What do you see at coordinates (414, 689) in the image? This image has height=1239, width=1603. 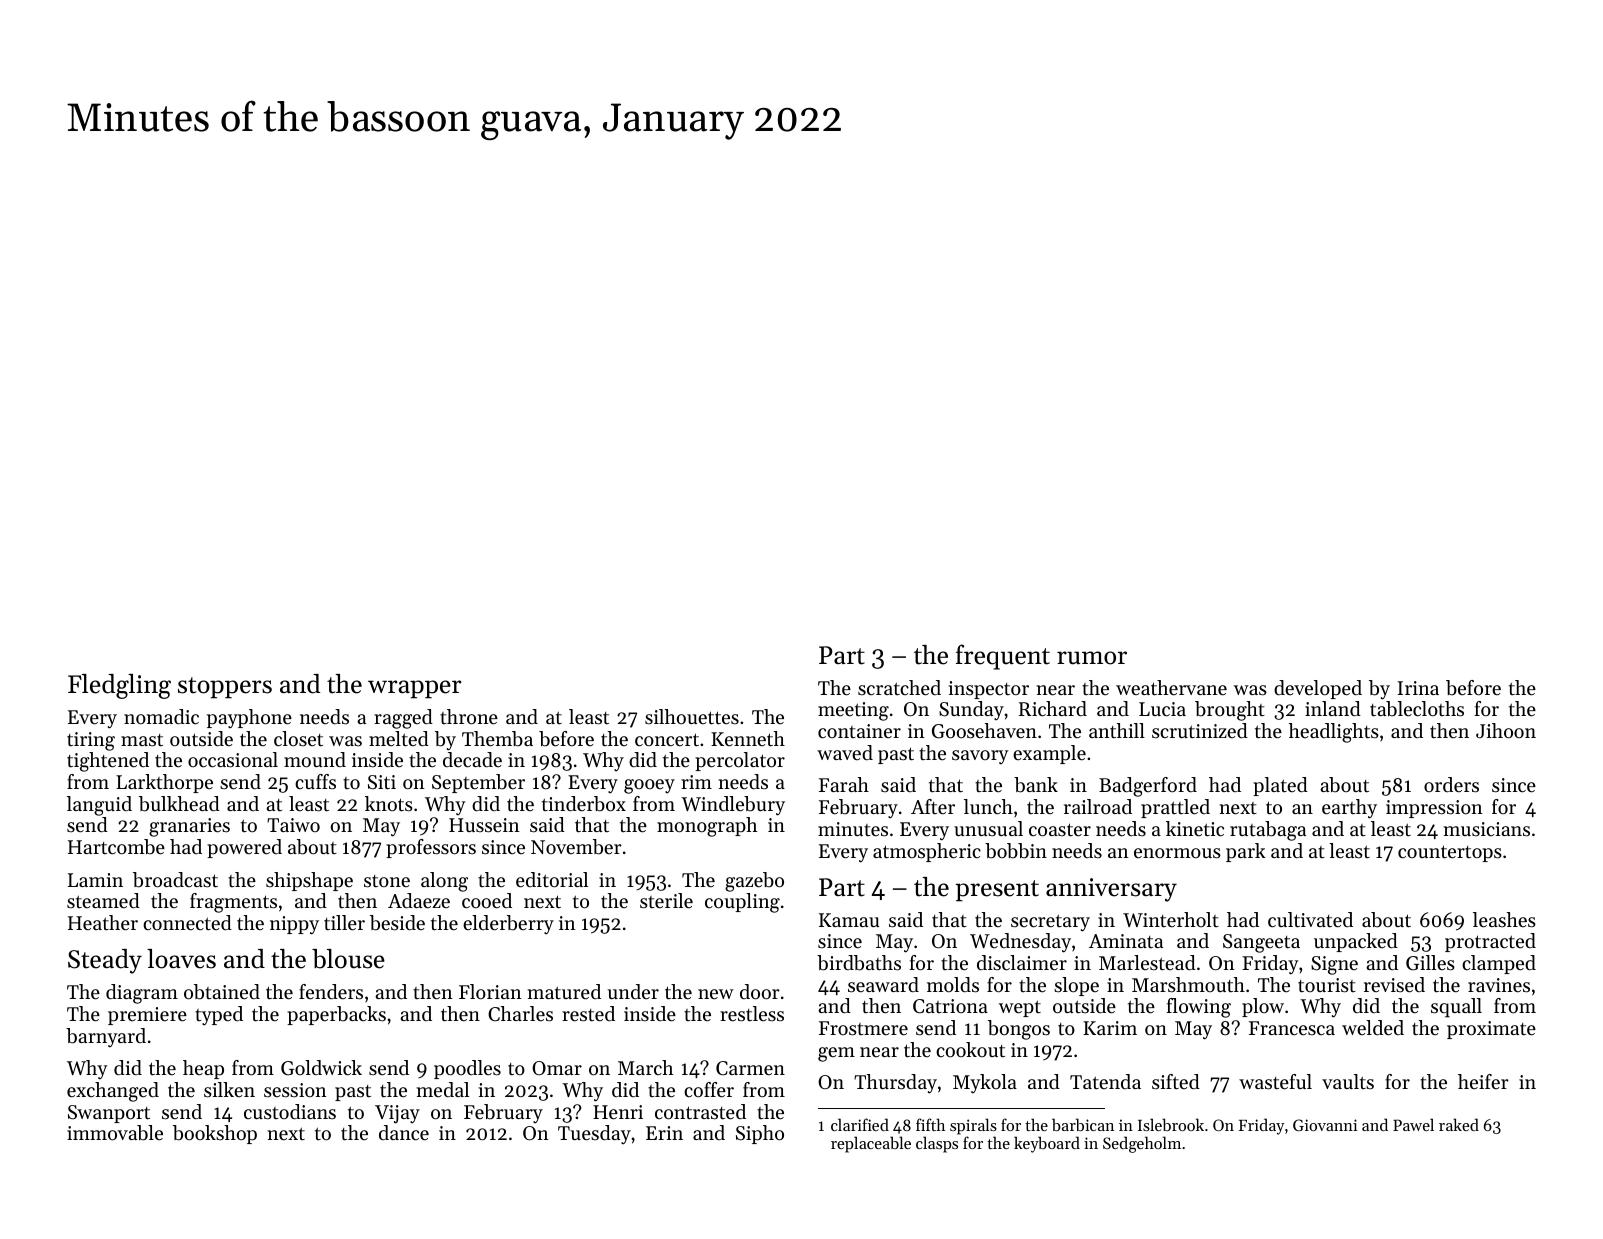 I see `wrapper` at bounding box center [414, 689].
